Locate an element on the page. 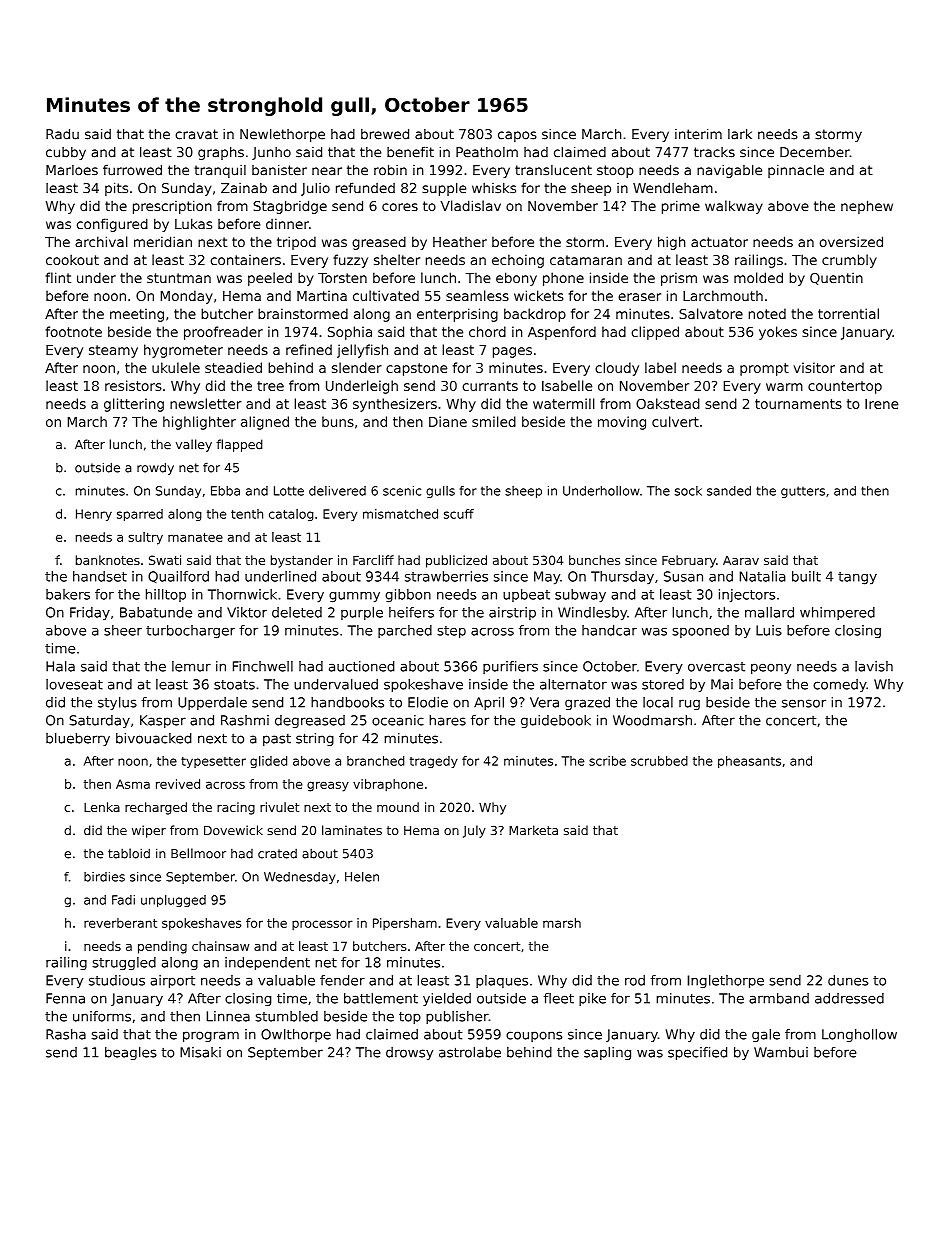 The image size is (952, 1233). Fenna is located at coordinates (65, 998).
